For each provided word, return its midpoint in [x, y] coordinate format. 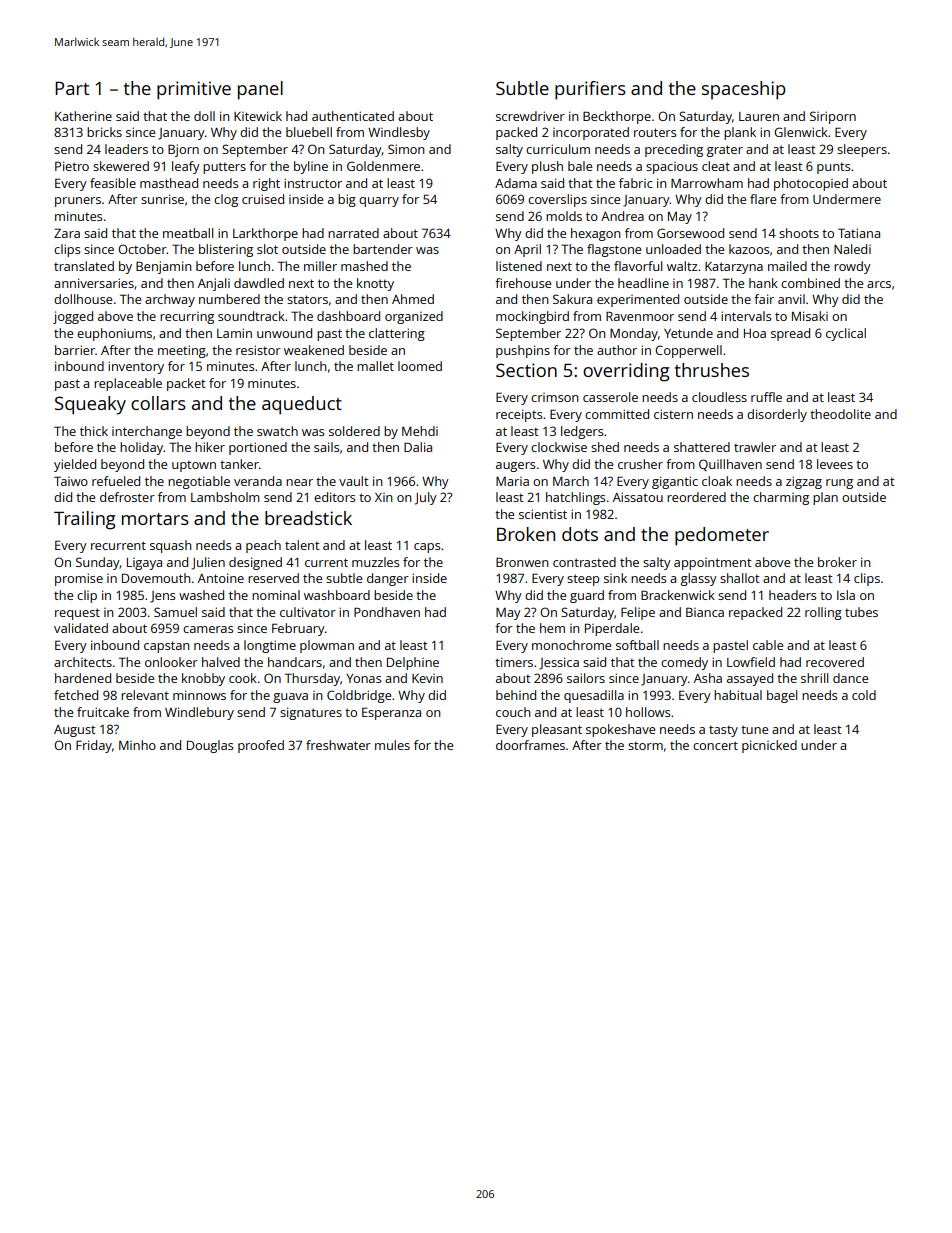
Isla [846, 595]
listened [519, 266]
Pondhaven [387, 612]
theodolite [840, 414]
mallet [375, 366]
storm [645, 745]
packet [186, 384]
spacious [672, 168]
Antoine [221, 578]
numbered [229, 299]
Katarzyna [734, 268]
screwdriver [530, 116]
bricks [104, 132]
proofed [261, 746]
